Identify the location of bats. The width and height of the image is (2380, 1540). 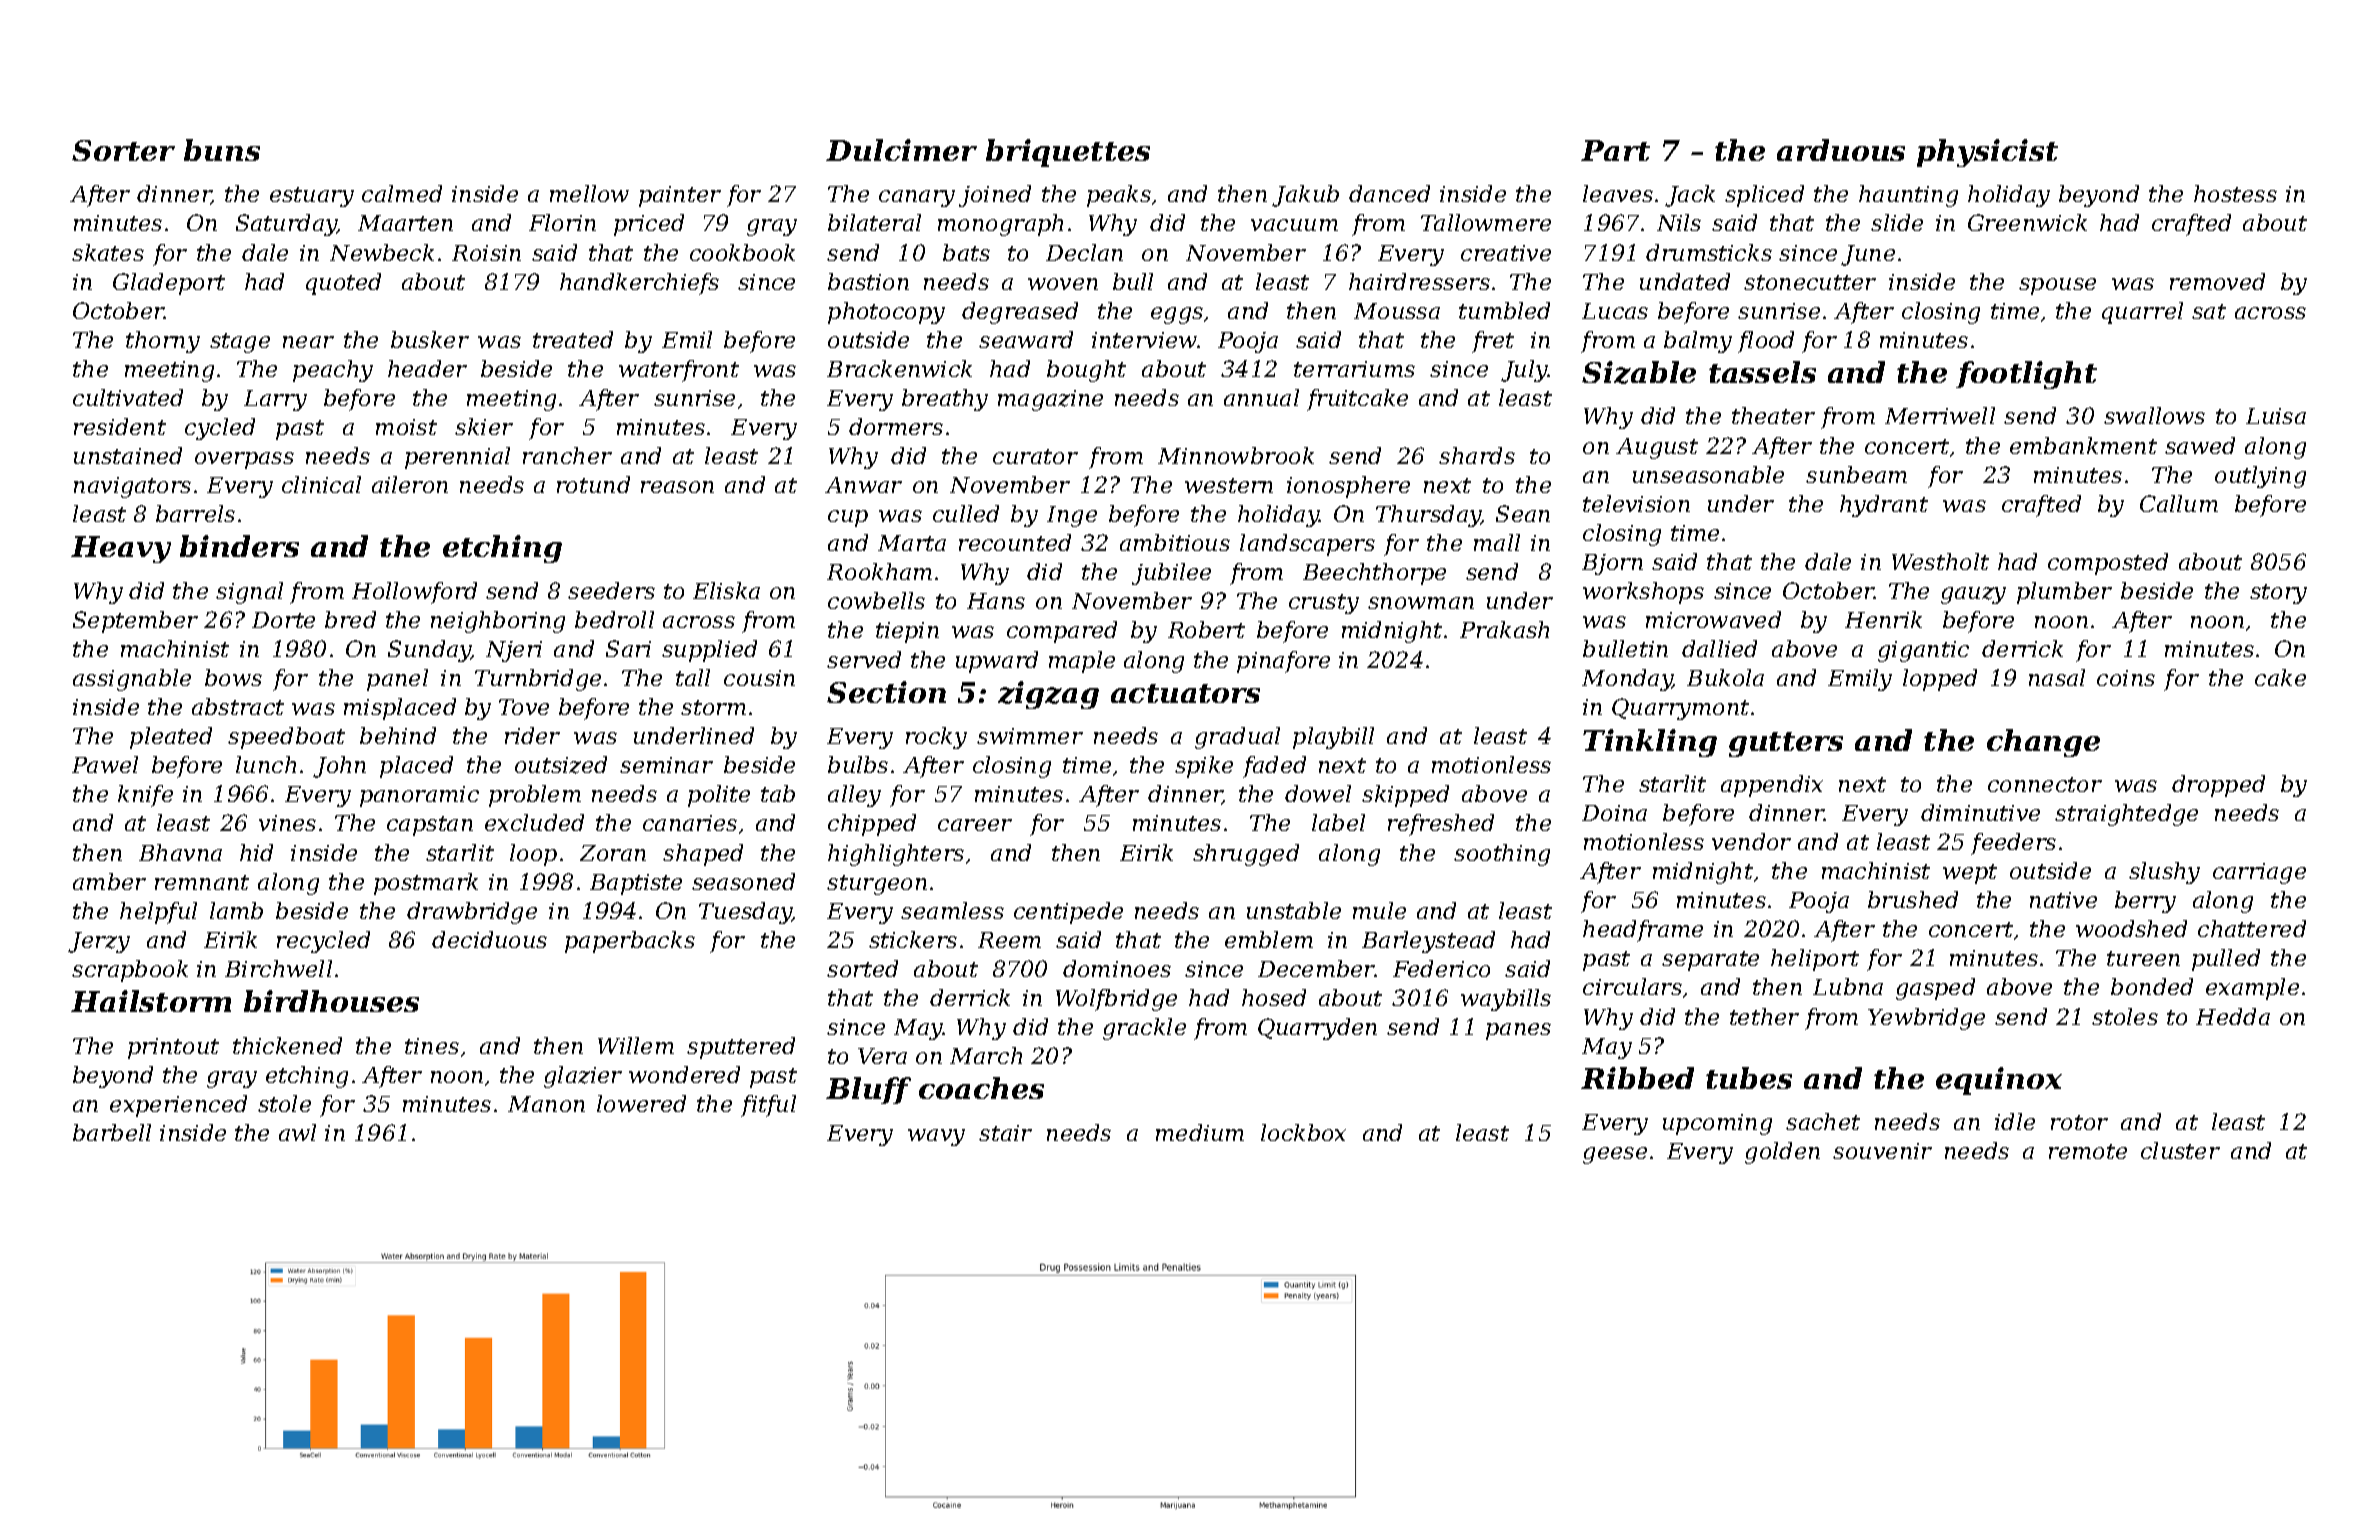
(966, 252).
